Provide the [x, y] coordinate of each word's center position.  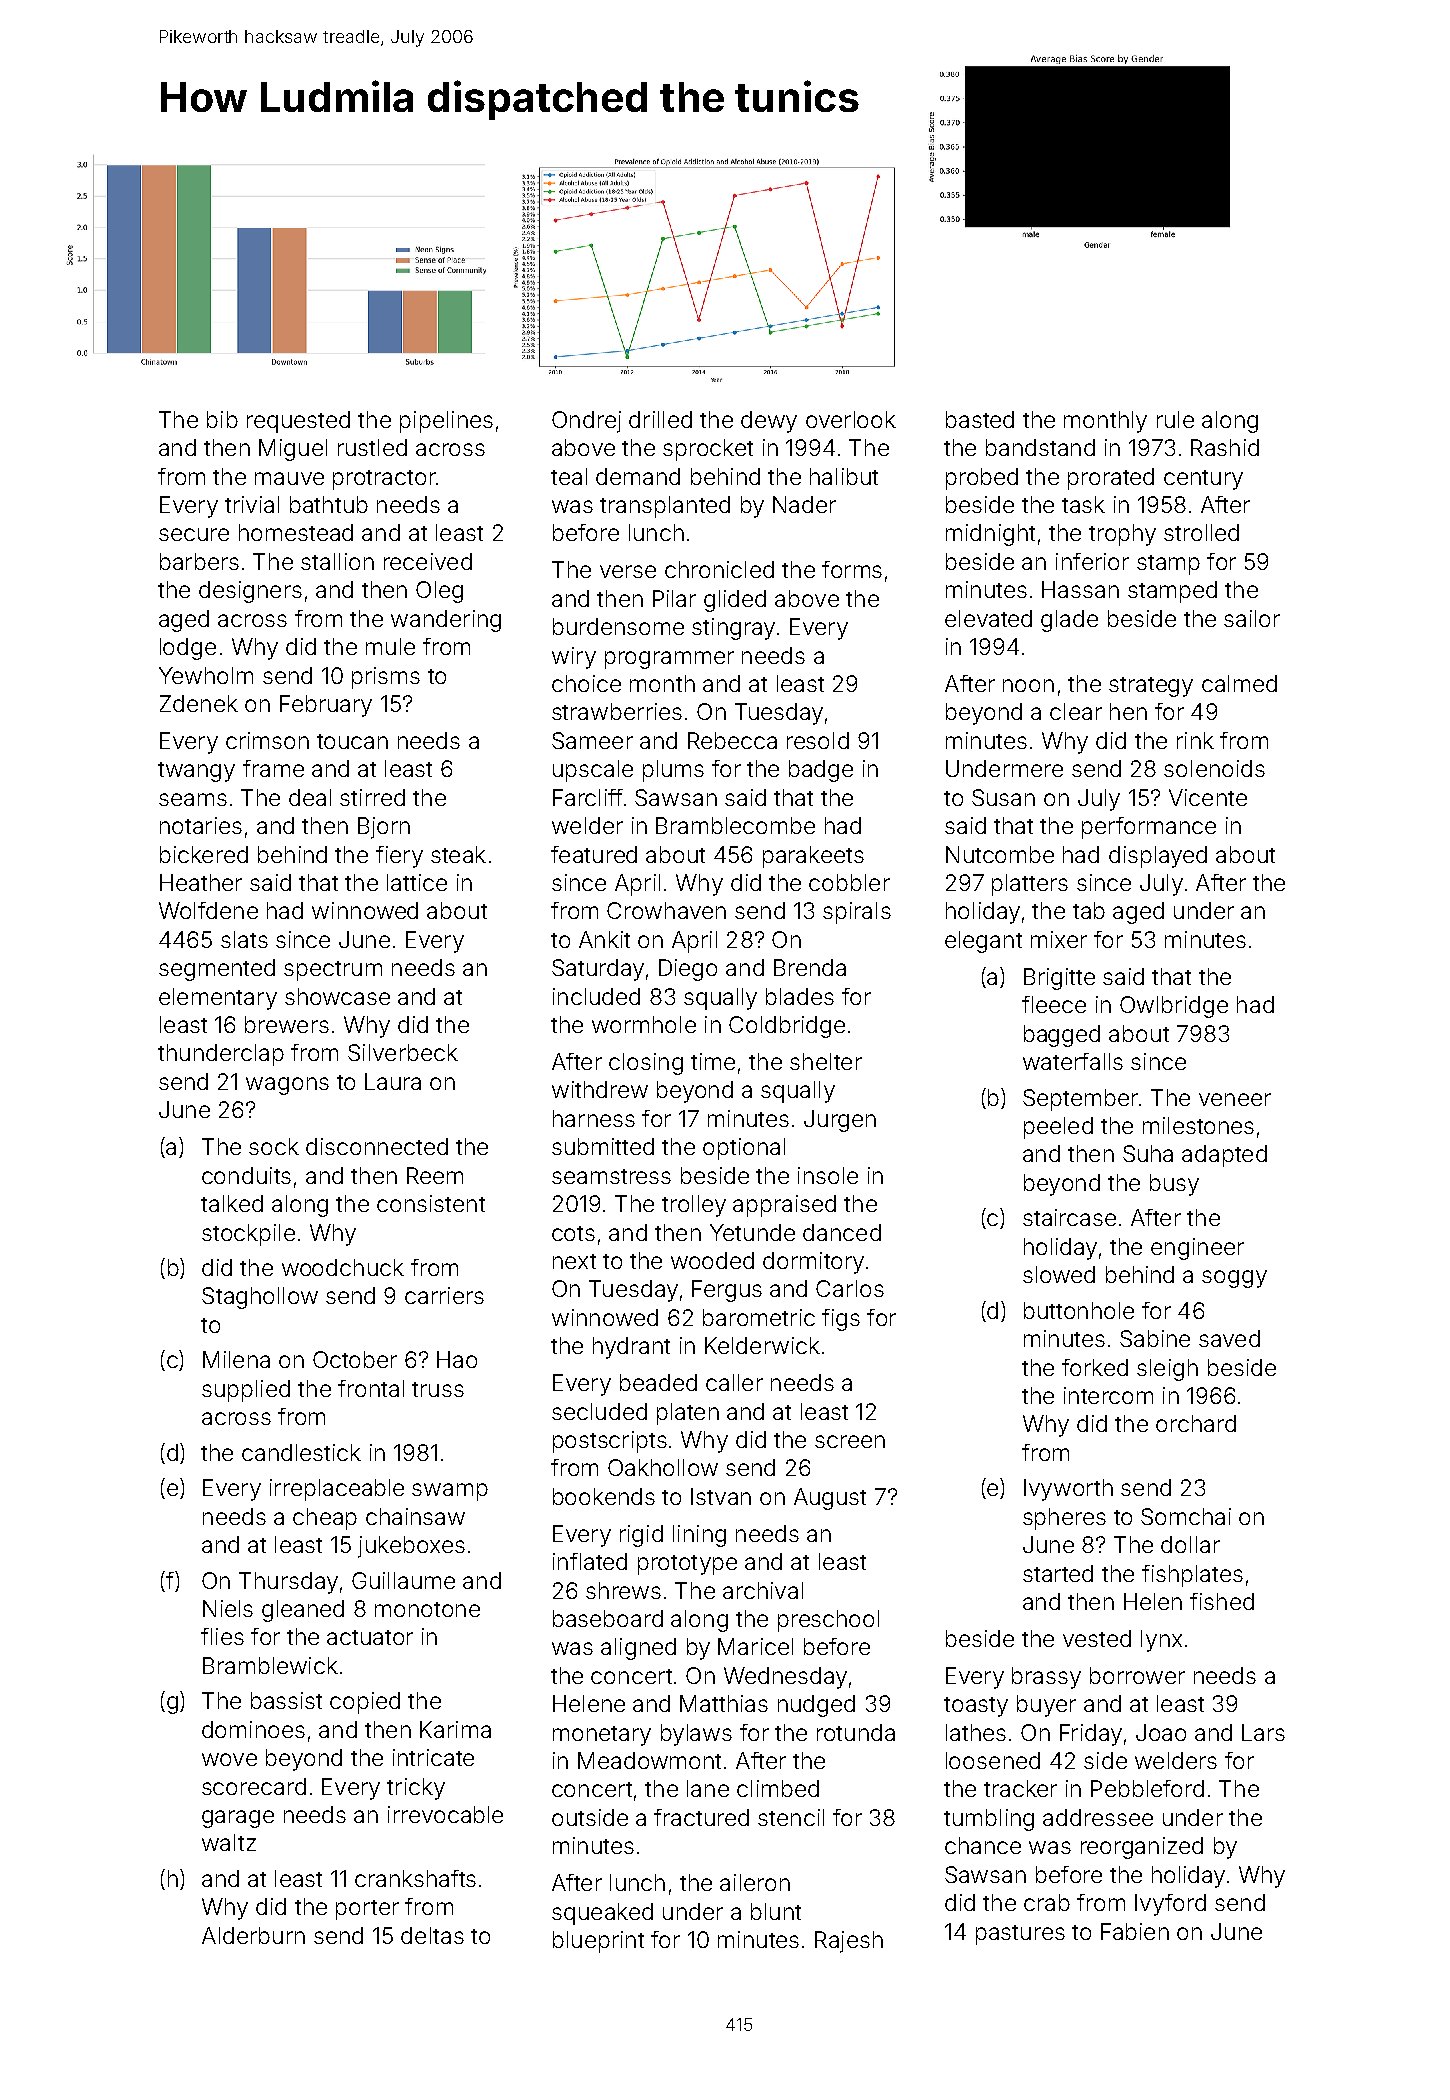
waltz [229, 1842]
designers [250, 592]
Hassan [1080, 589]
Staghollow [260, 1298]
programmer [669, 660]
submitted [603, 1146]
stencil [791, 1817]
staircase [1069, 1217]
